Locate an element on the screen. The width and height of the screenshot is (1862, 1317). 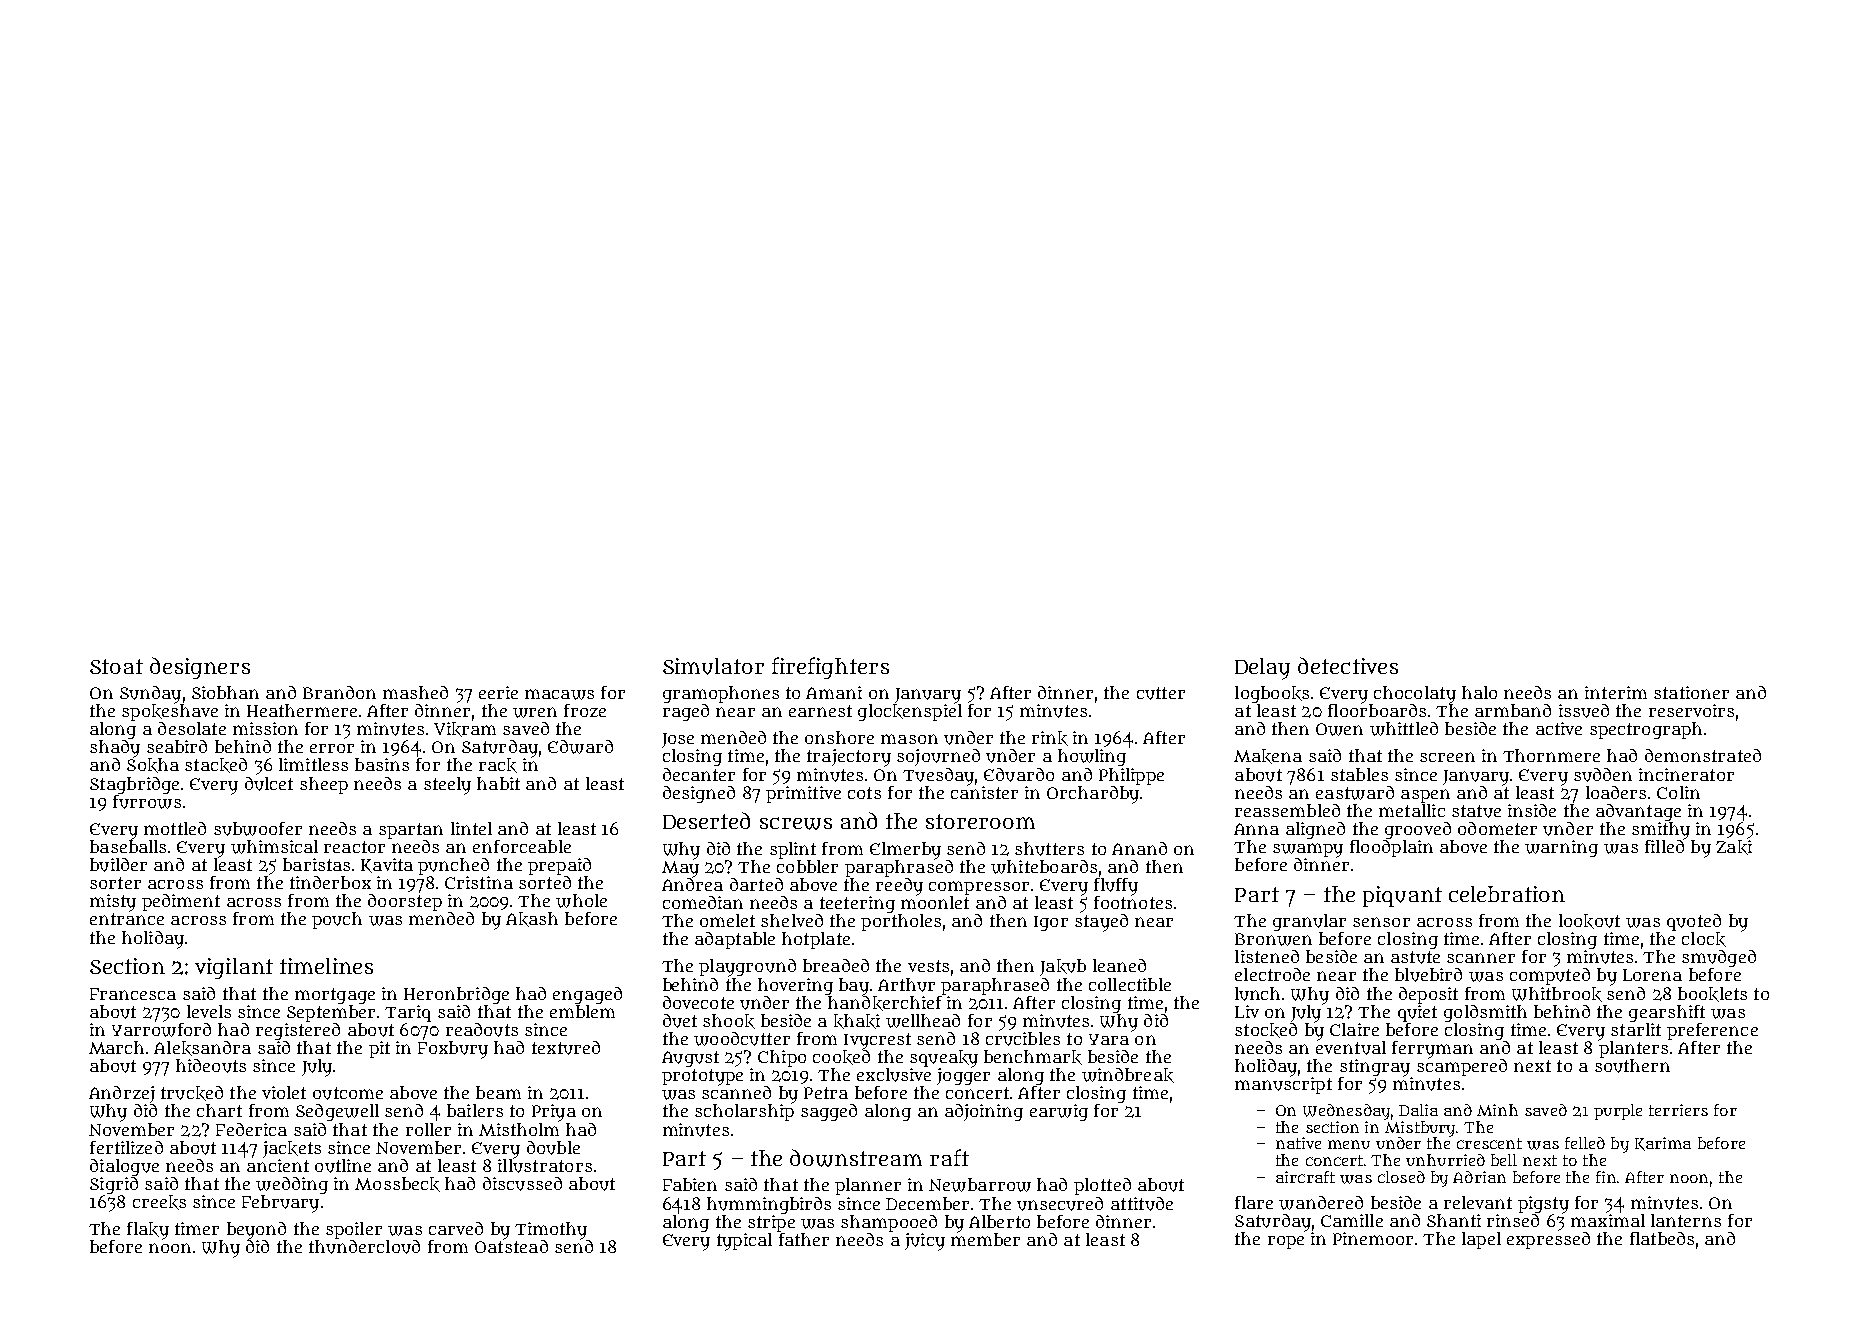
Deserted is located at coordinates (706, 820).
